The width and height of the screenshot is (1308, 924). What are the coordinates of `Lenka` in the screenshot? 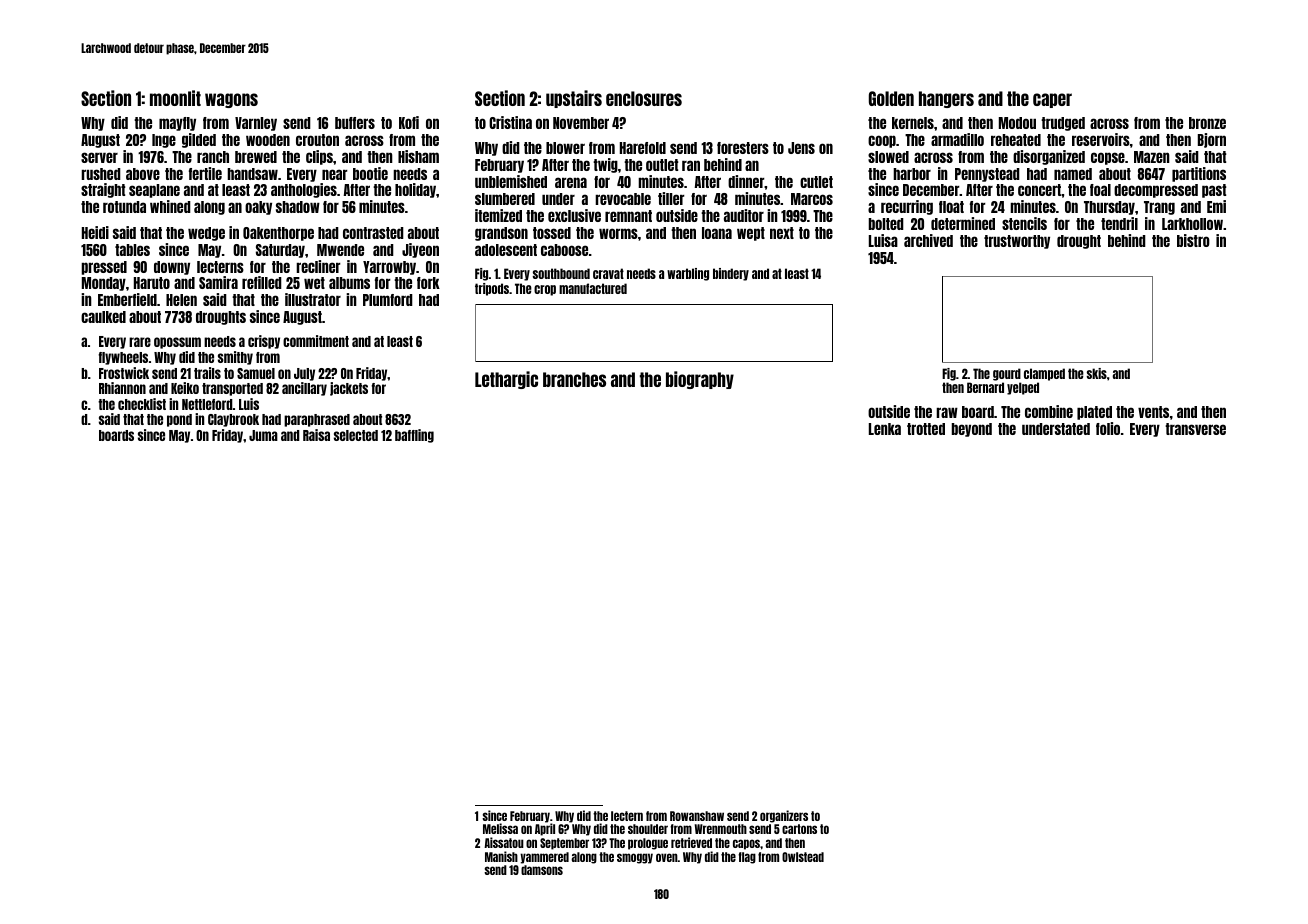 It's located at (885, 429).
